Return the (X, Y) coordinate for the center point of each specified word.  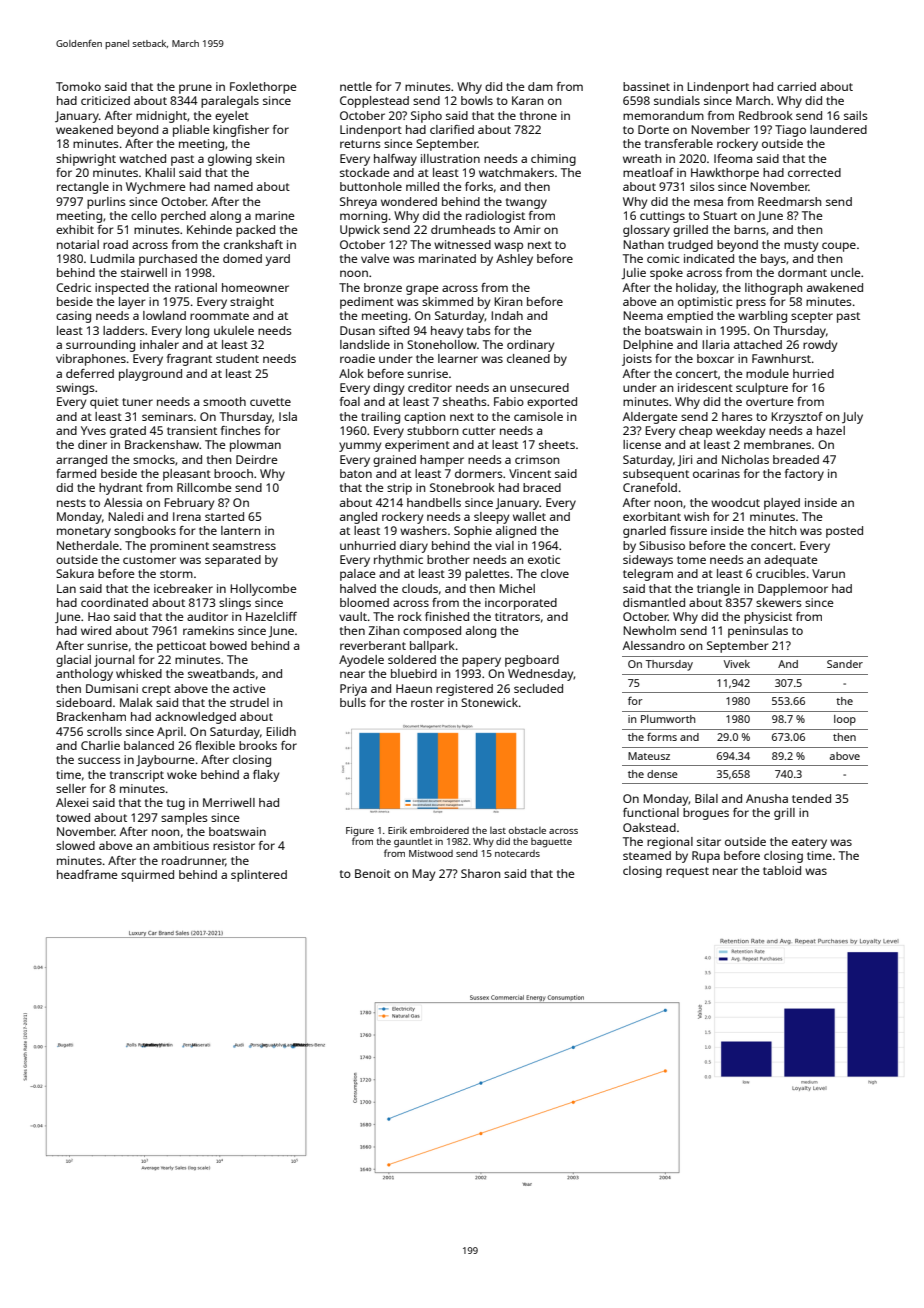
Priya (353, 690)
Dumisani (112, 688)
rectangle (83, 188)
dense (662, 774)
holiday (696, 289)
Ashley (514, 260)
